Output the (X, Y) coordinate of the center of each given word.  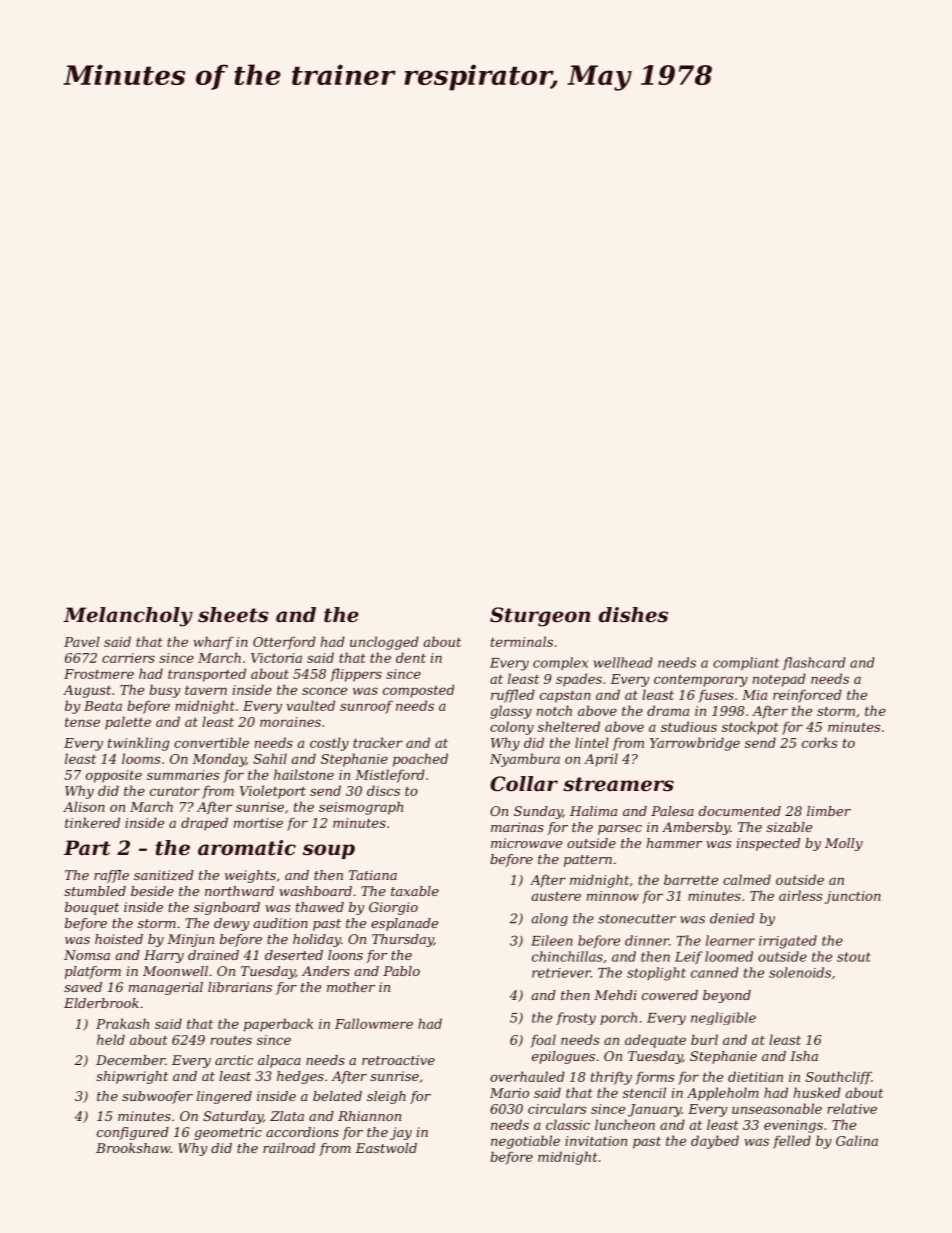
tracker (378, 742)
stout (854, 957)
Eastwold (386, 1148)
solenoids (800, 972)
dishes (633, 615)
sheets (233, 615)
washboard (315, 891)
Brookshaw (133, 1148)
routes (231, 1040)
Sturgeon (540, 617)
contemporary (701, 681)
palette (128, 723)
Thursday (403, 940)
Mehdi (615, 995)
